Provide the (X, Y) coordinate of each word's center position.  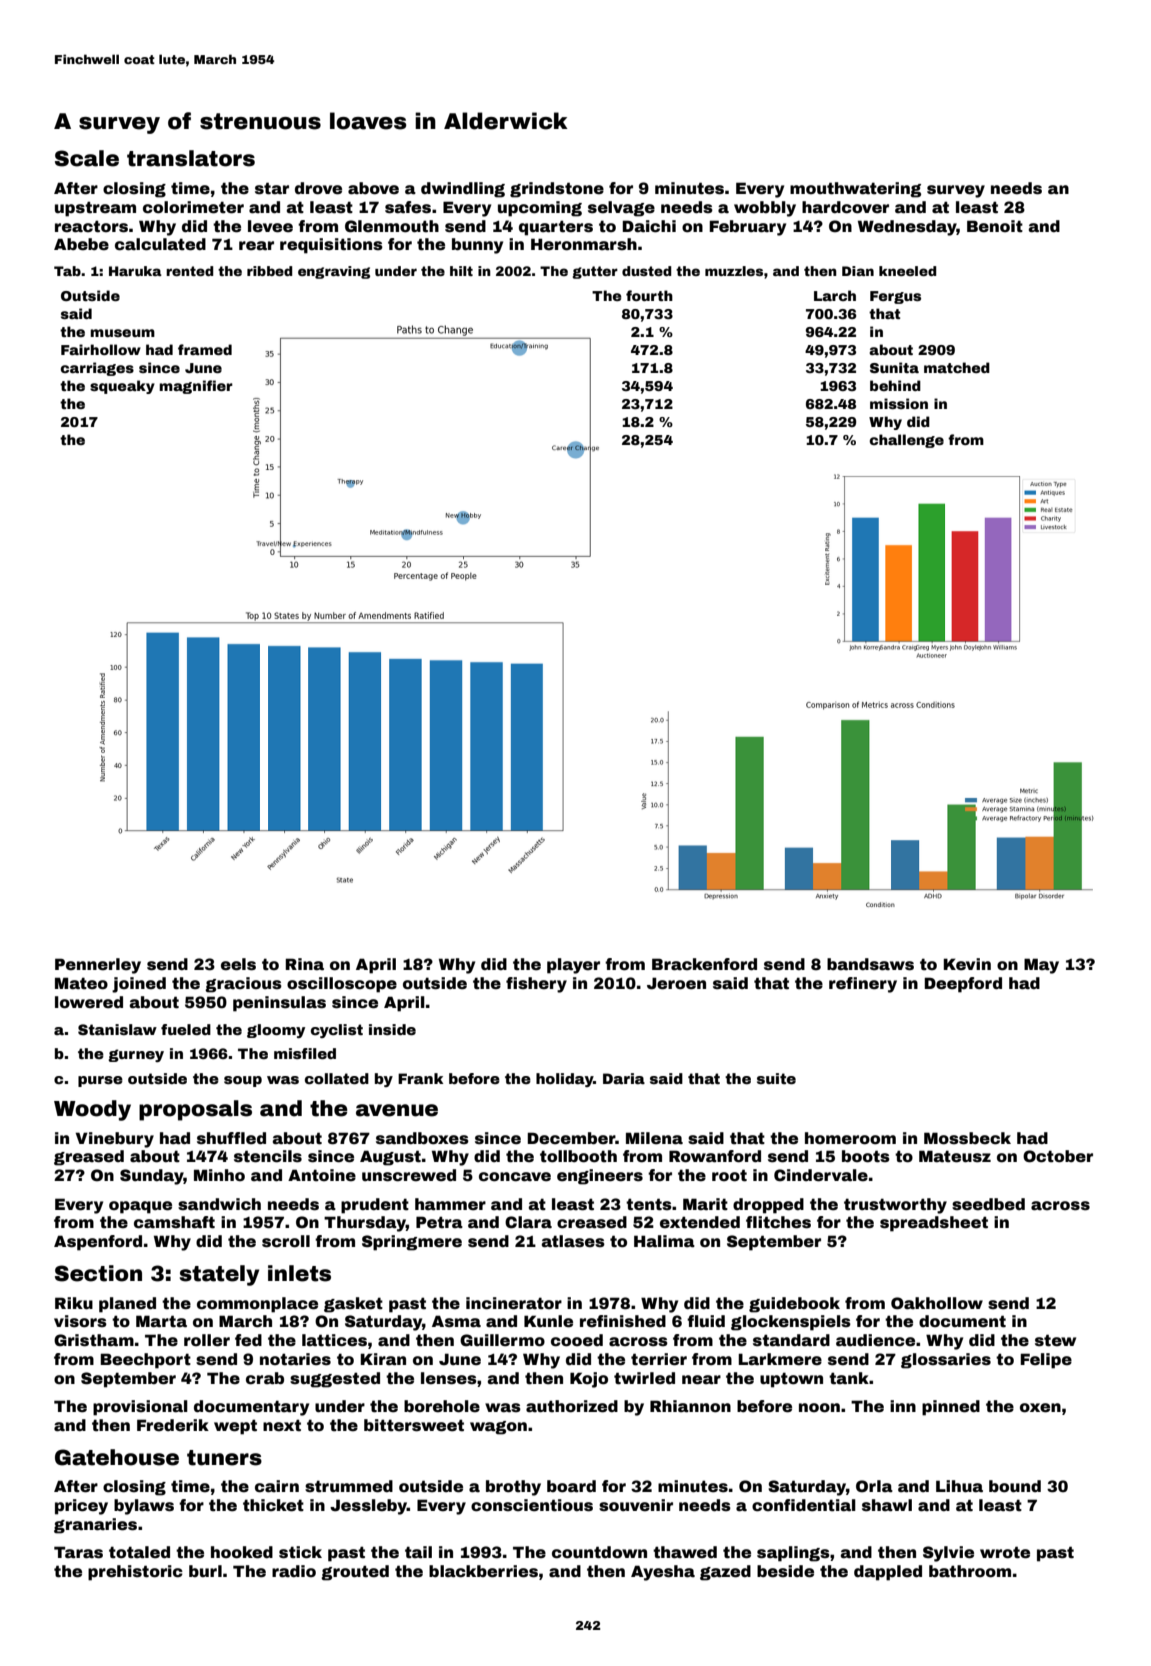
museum (122, 333)
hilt (461, 271)
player (573, 966)
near (701, 1380)
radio (294, 1571)
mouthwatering (855, 190)
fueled (186, 1029)
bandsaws (870, 964)
